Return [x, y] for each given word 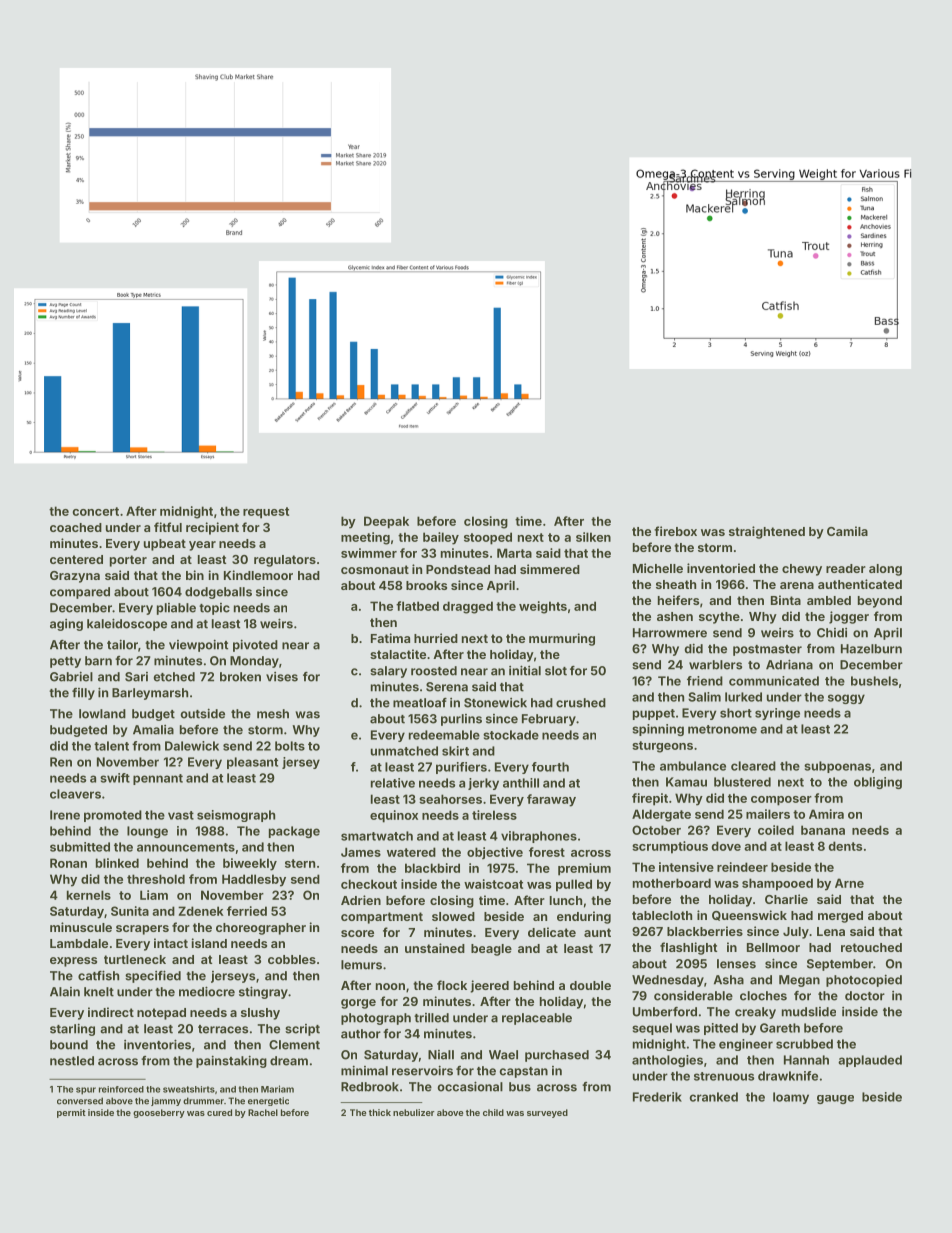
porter [128, 561]
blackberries [705, 931]
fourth [550, 767]
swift [115, 778]
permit [71, 1113]
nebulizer [414, 1112]
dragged [468, 607]
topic [214, 609]
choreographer [261, 929]
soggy [846, 699]
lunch [566, 900]
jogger [849, 617]
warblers [715, 665]
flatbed [417, 606]
